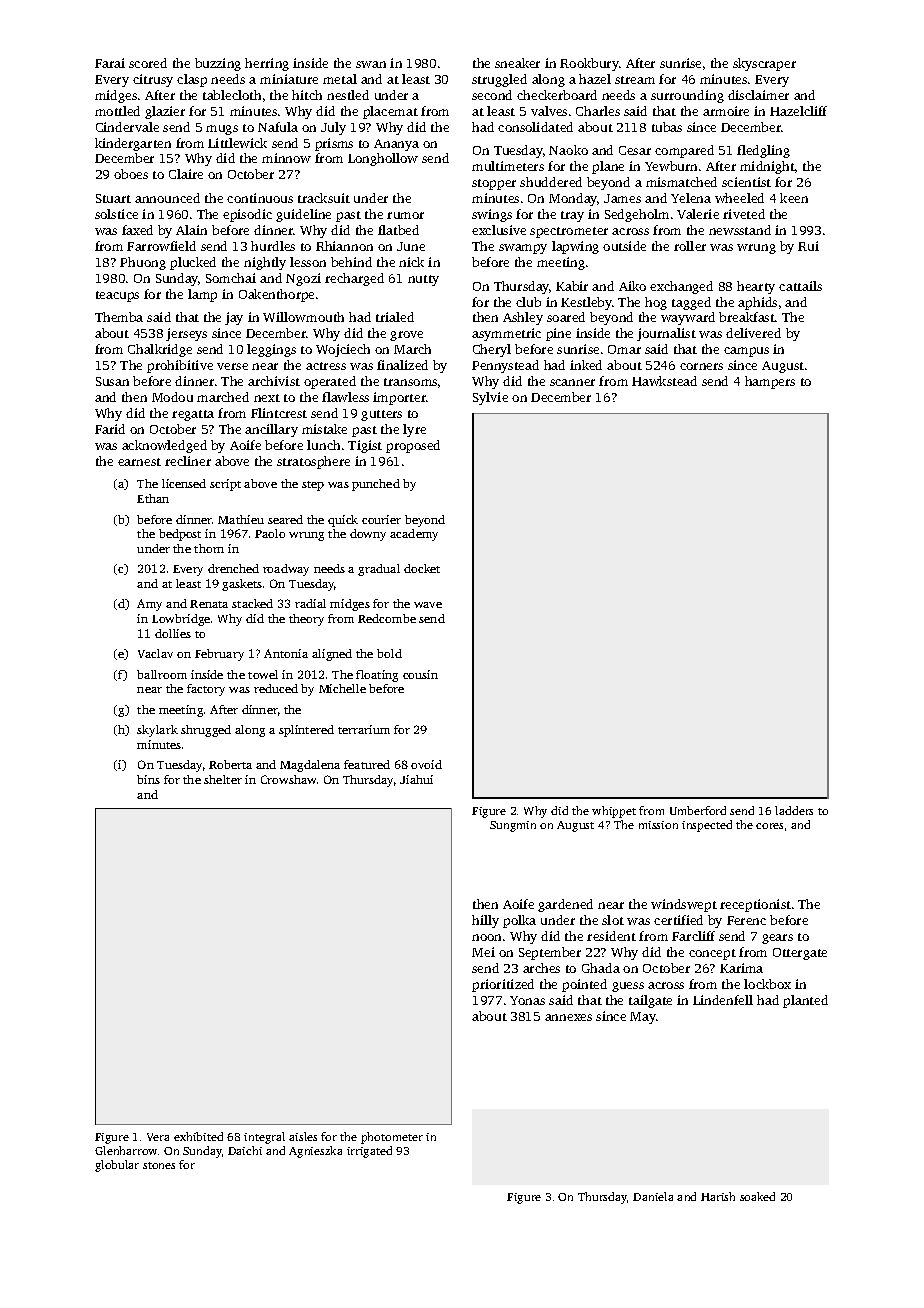 Image resolution: width=924 pixels, height=1308 pixels. I want to click on photometer, so click(392, 1138).
